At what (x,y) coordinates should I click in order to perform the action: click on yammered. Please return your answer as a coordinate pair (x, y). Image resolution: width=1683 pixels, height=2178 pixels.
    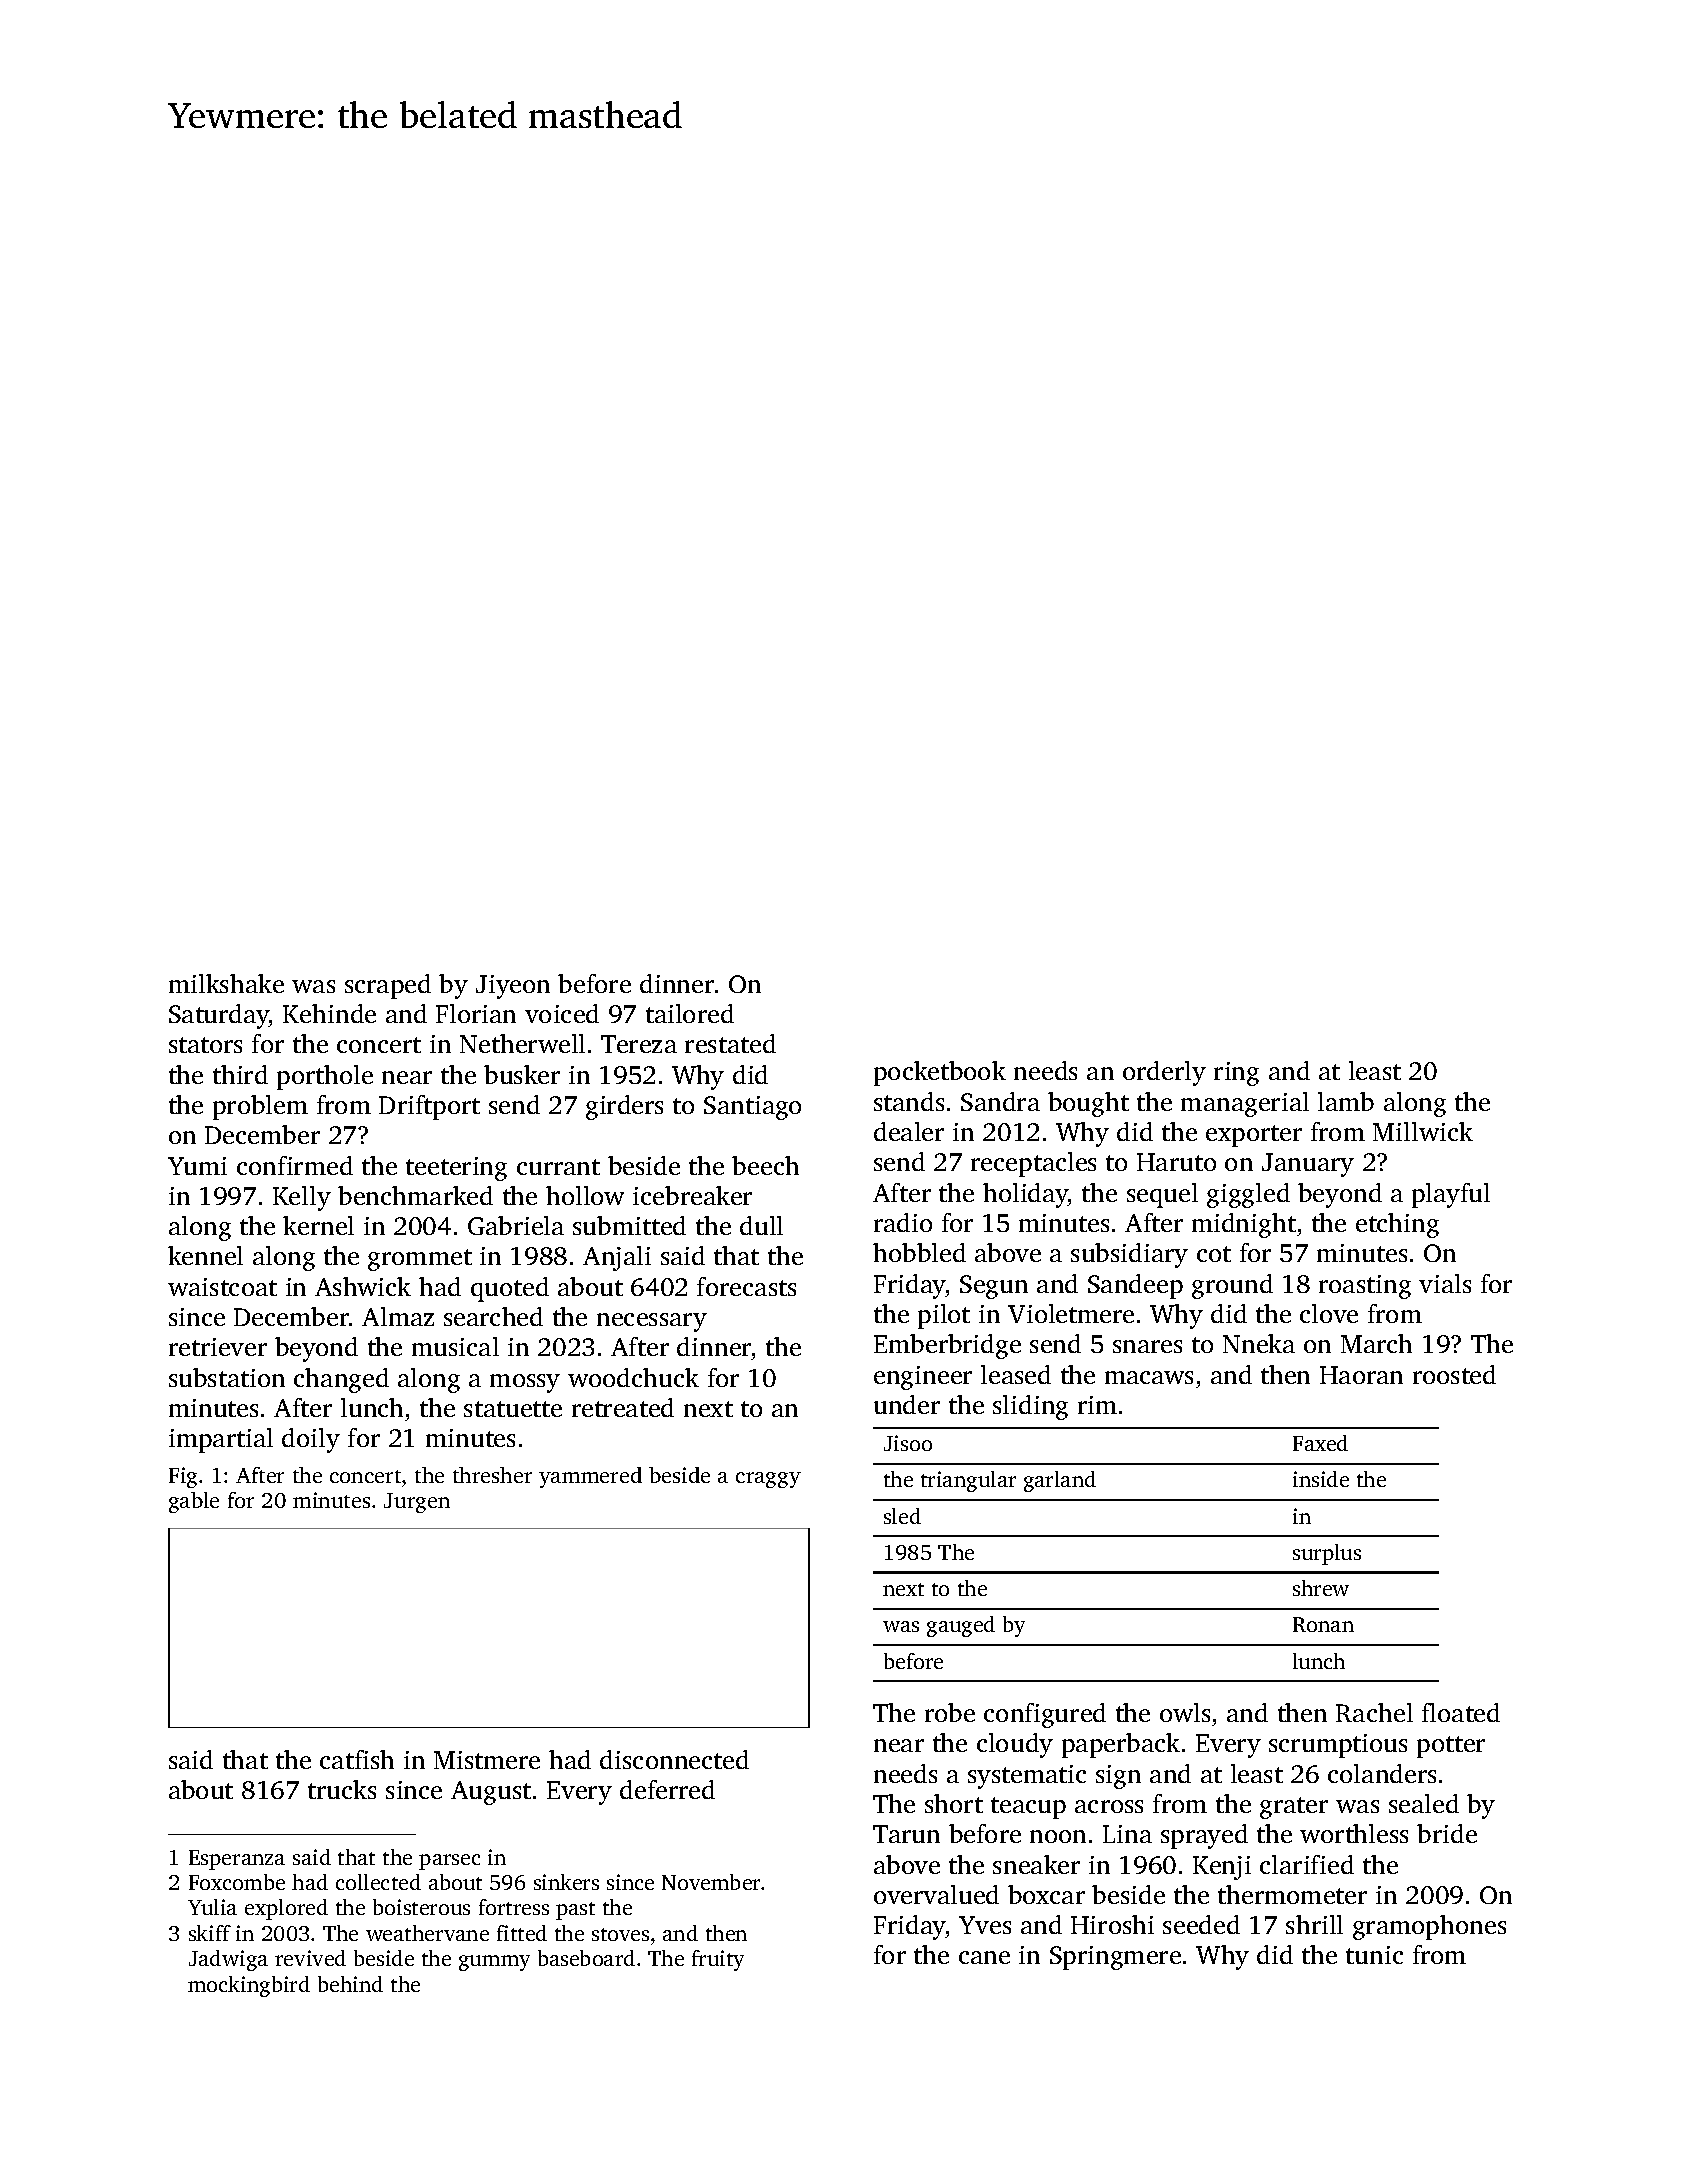
    Looking at the image, I should click on (590, 1477).
